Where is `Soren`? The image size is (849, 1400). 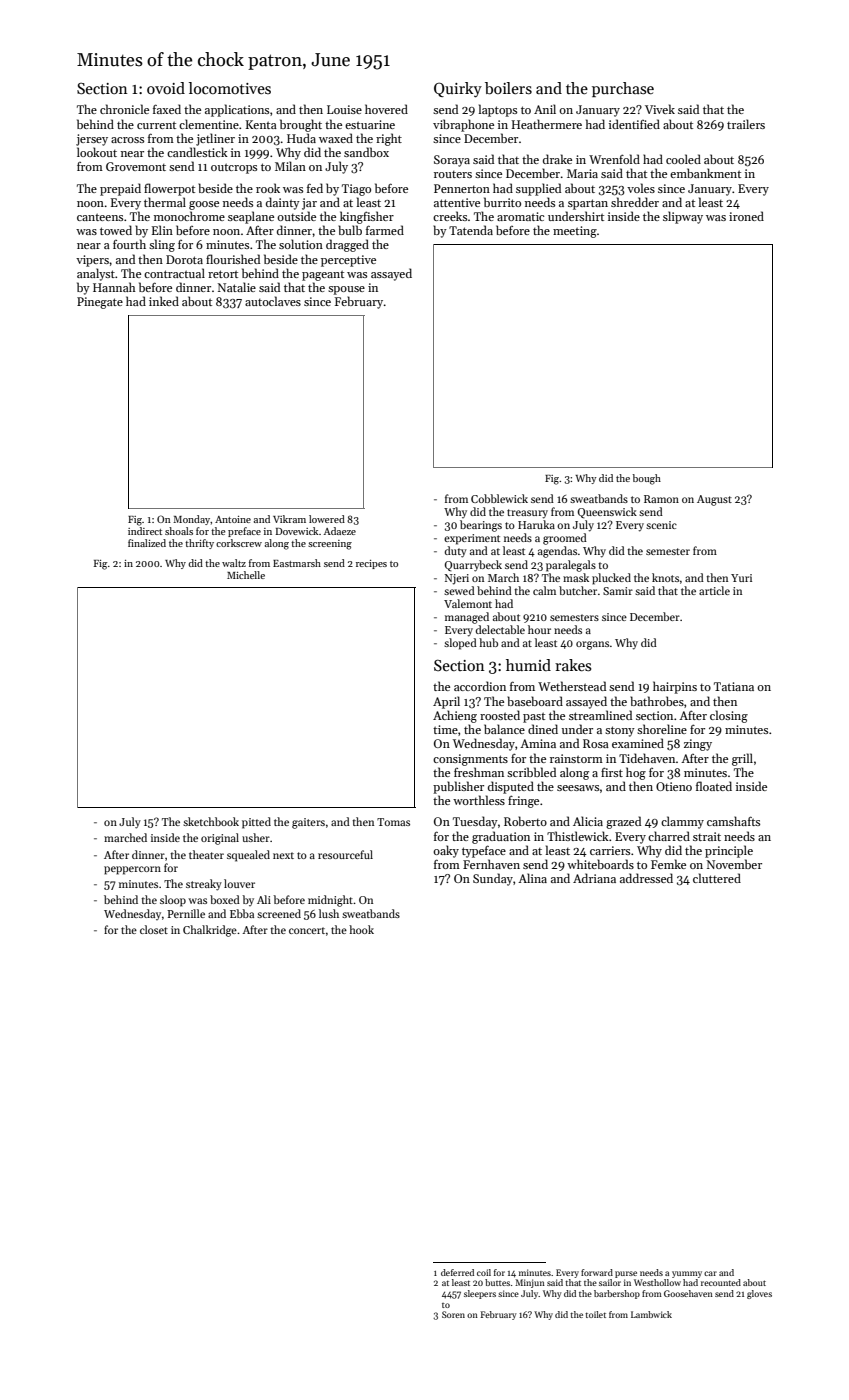
Soren is located at coordinates (453, 1314).
